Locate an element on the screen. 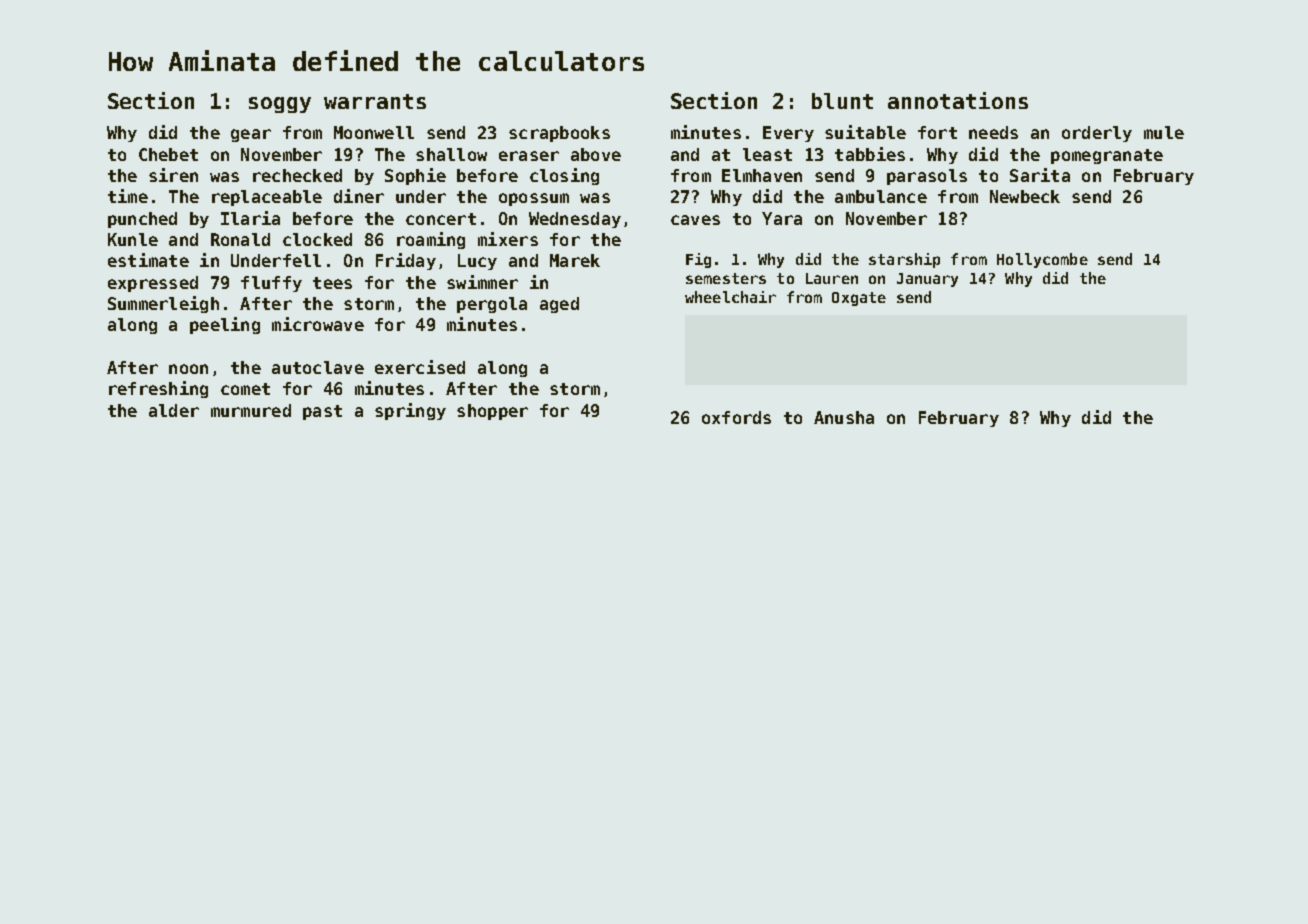 The image size is (1308, 924). soggy is located at coordinates (280, 105).
